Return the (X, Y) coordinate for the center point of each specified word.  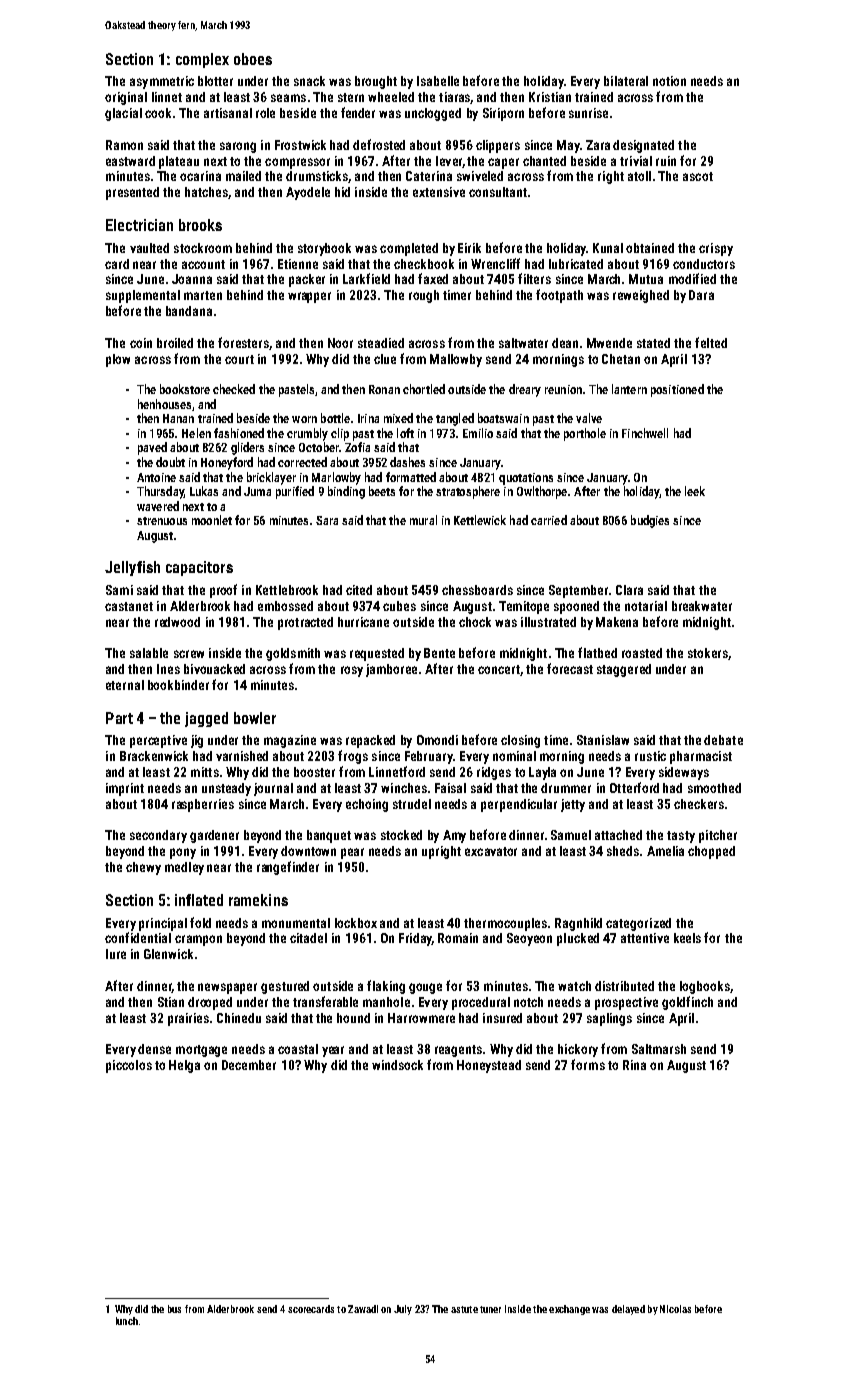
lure (116, 954)
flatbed (597, 652)
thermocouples (505, 924)
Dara (701, 295)
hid (342, 192)
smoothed (714, 788)
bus (174, 1309)
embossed (285, 606)
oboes (253, 59)
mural (423, 520)
